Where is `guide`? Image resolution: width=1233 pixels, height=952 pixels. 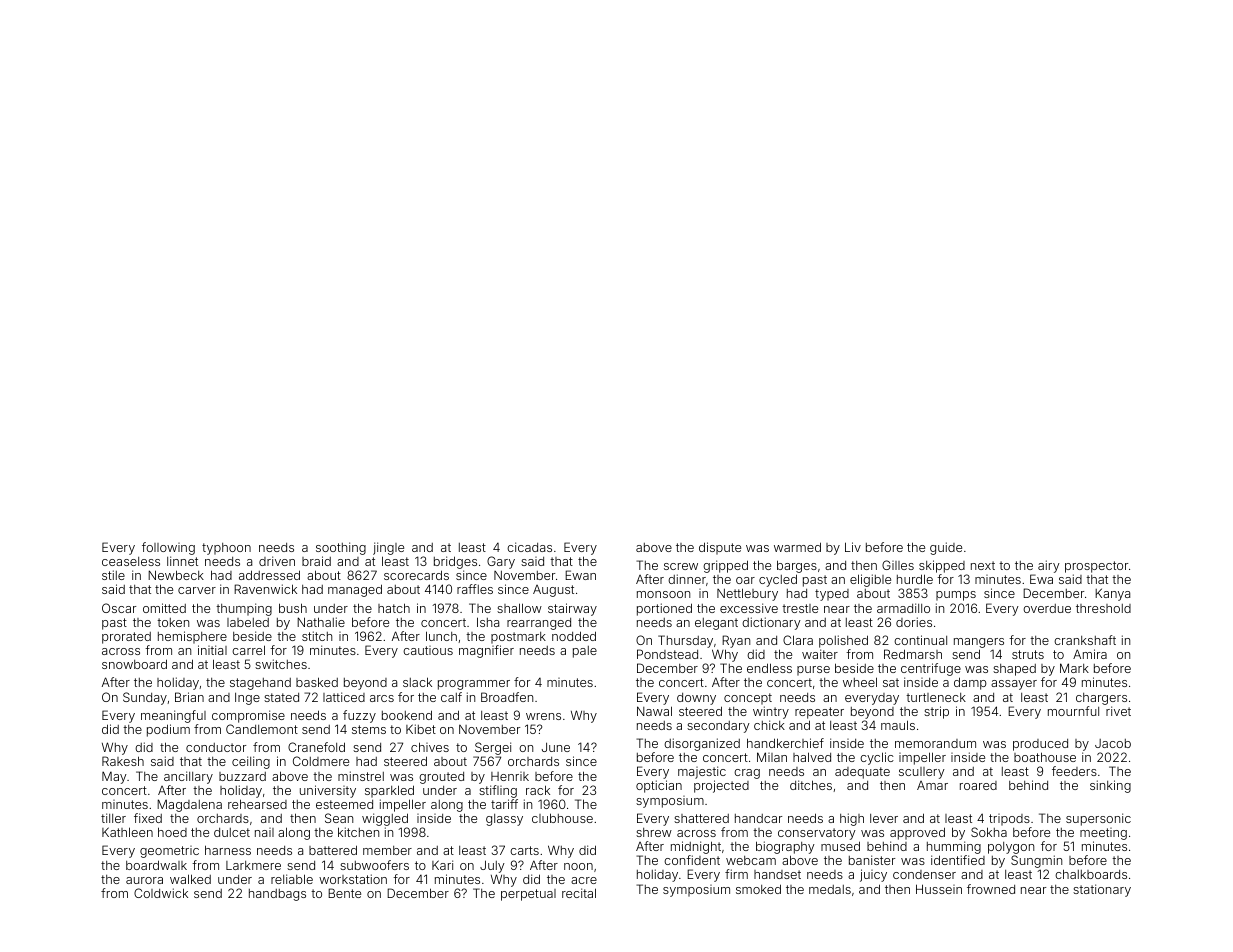
guide is located at coordinates (946, 548).
